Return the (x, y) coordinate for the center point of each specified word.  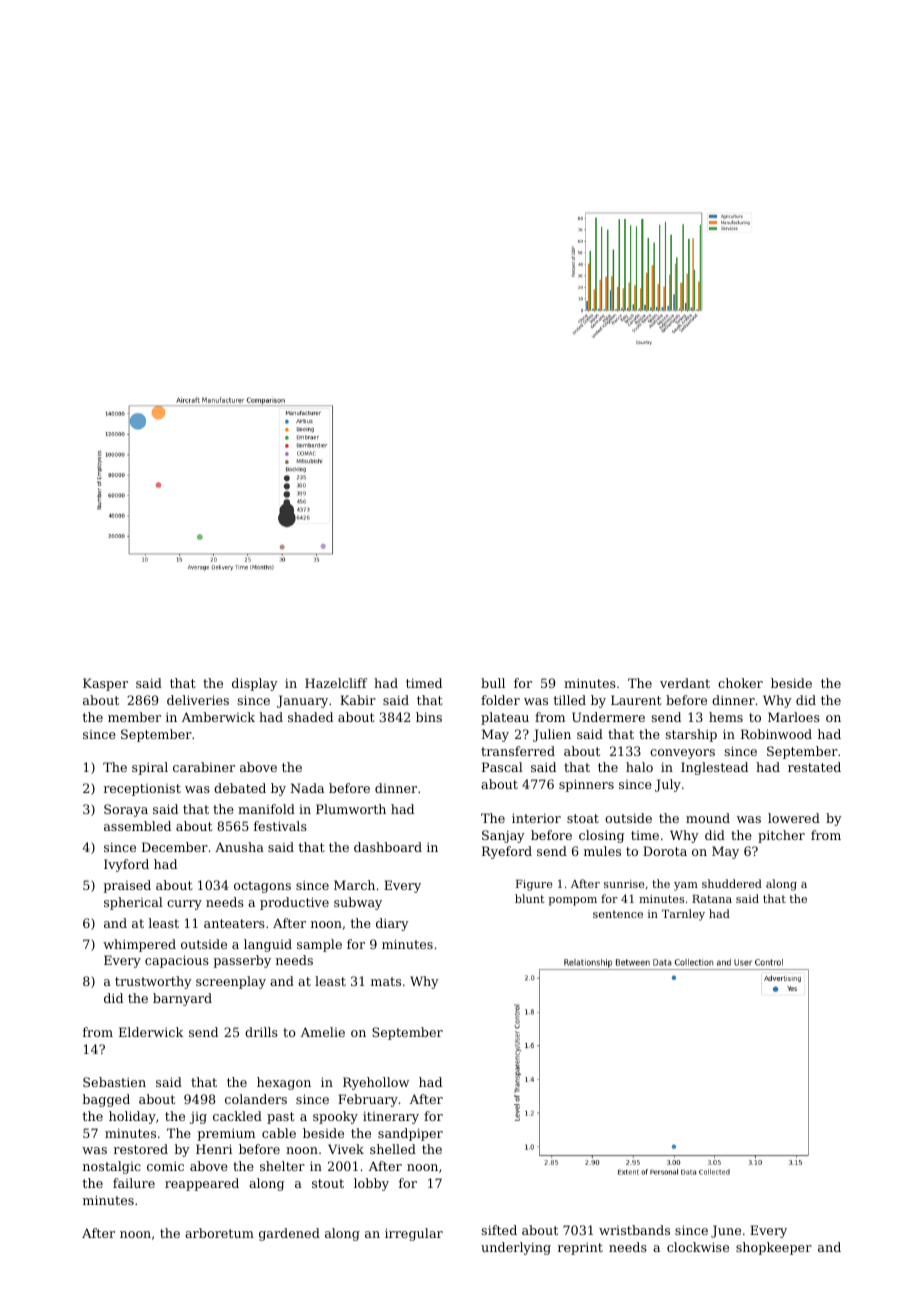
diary (392, 924)
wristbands (634, 1230)
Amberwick (218, 717)
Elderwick (151, 1032)
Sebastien (114, 1082)
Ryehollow (376, 1083)
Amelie (323, 1032)
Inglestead (714, 768)
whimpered (139, 945)
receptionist (142, 790)
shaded (310, 717)
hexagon (284, 1083)
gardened (289, 1234)
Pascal (502, 767)
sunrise (624, 884)
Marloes (794, 717)
